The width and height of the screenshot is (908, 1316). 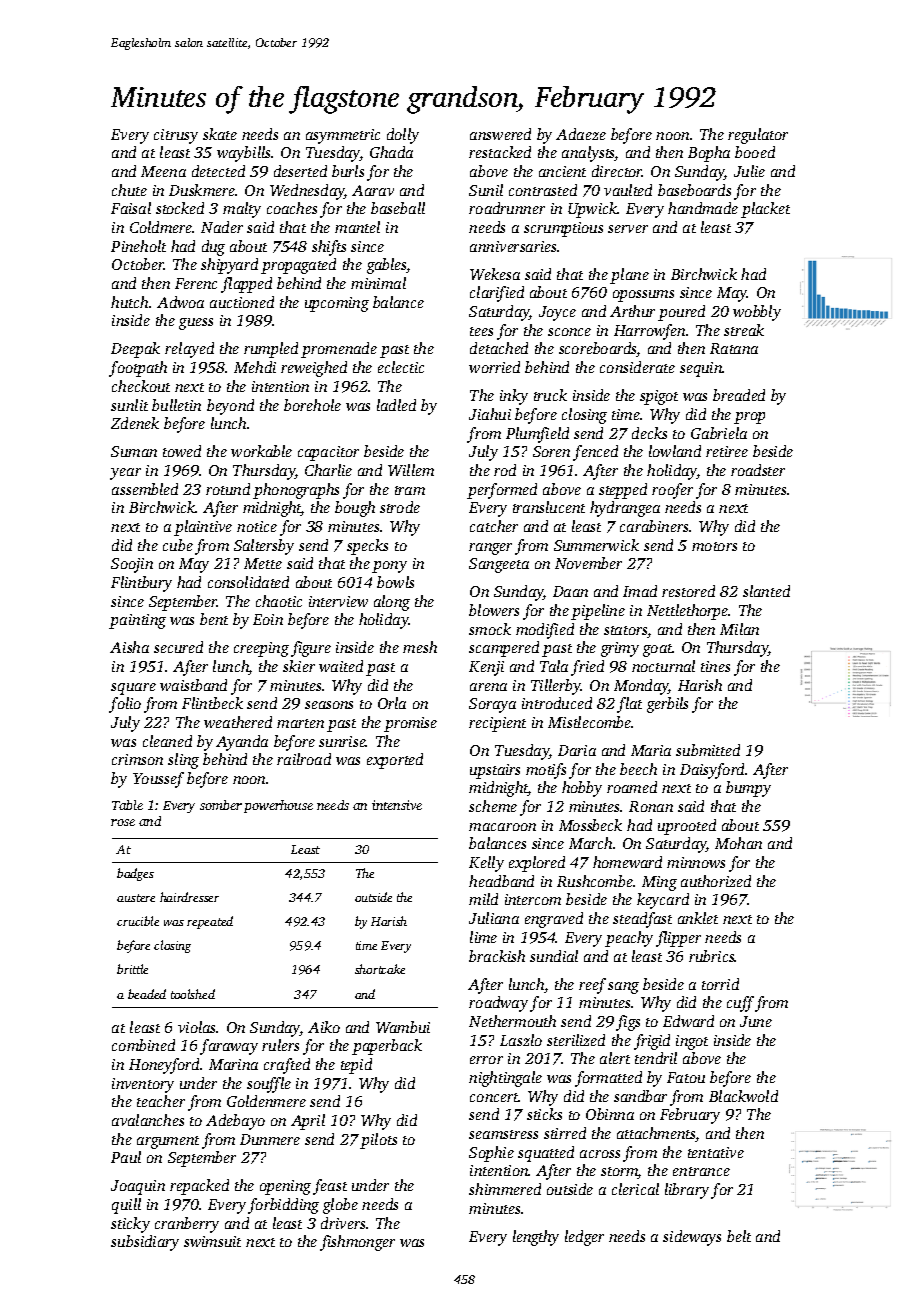 What do you see at coordinates (143, 1045) in the screenshot?
I see `combined` at bounding box center [143, 1045].
